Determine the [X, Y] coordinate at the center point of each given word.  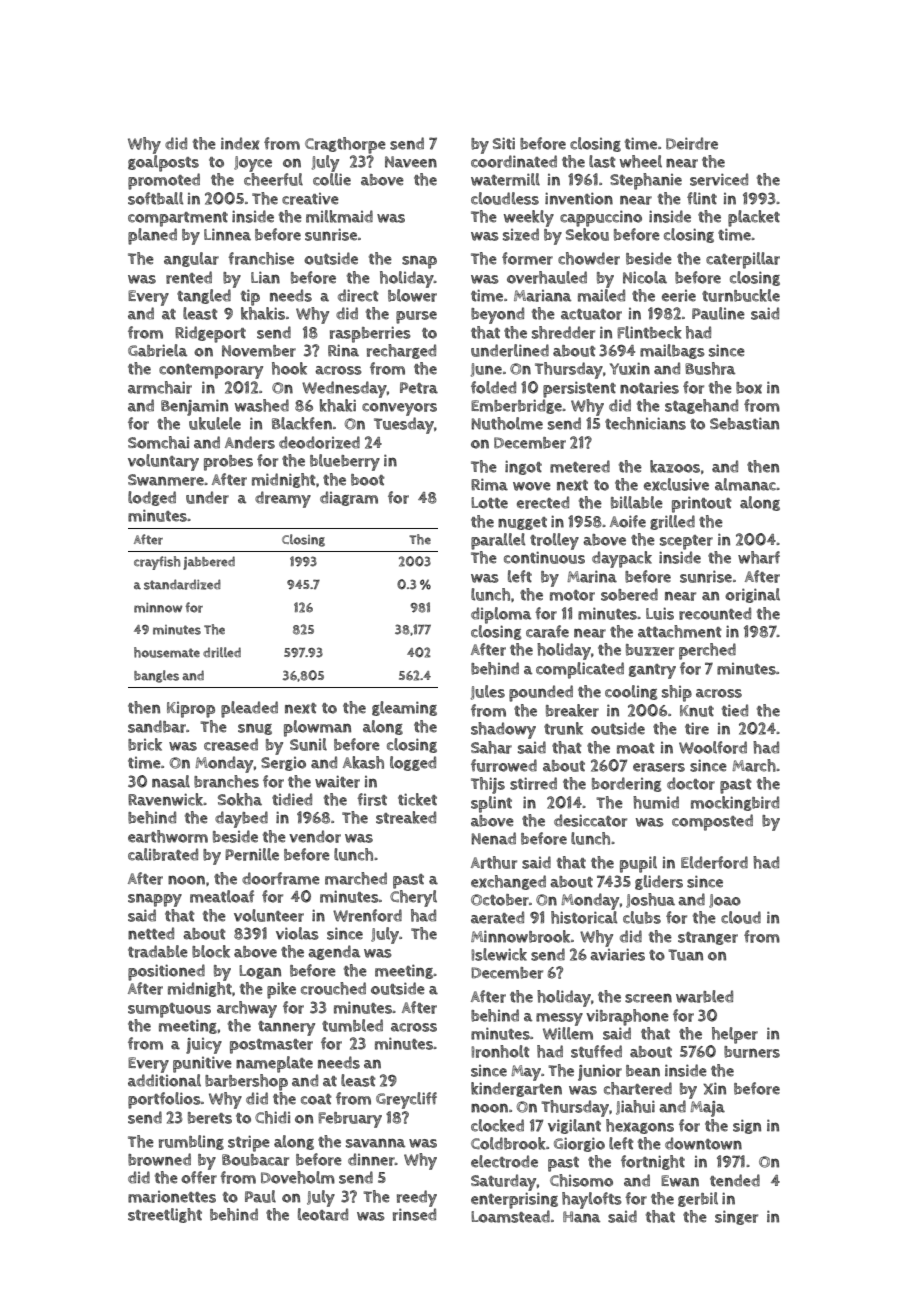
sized [521, 234]
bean [643, 1071]
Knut [697, 711]
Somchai [158, 442]
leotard [323, 1214]
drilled [222, 652]
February [350, 1120]
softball [155, 198]
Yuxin [630, 368]
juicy [204, 1046]
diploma [501, 615]
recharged [401, 351]
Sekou [587, 234]
